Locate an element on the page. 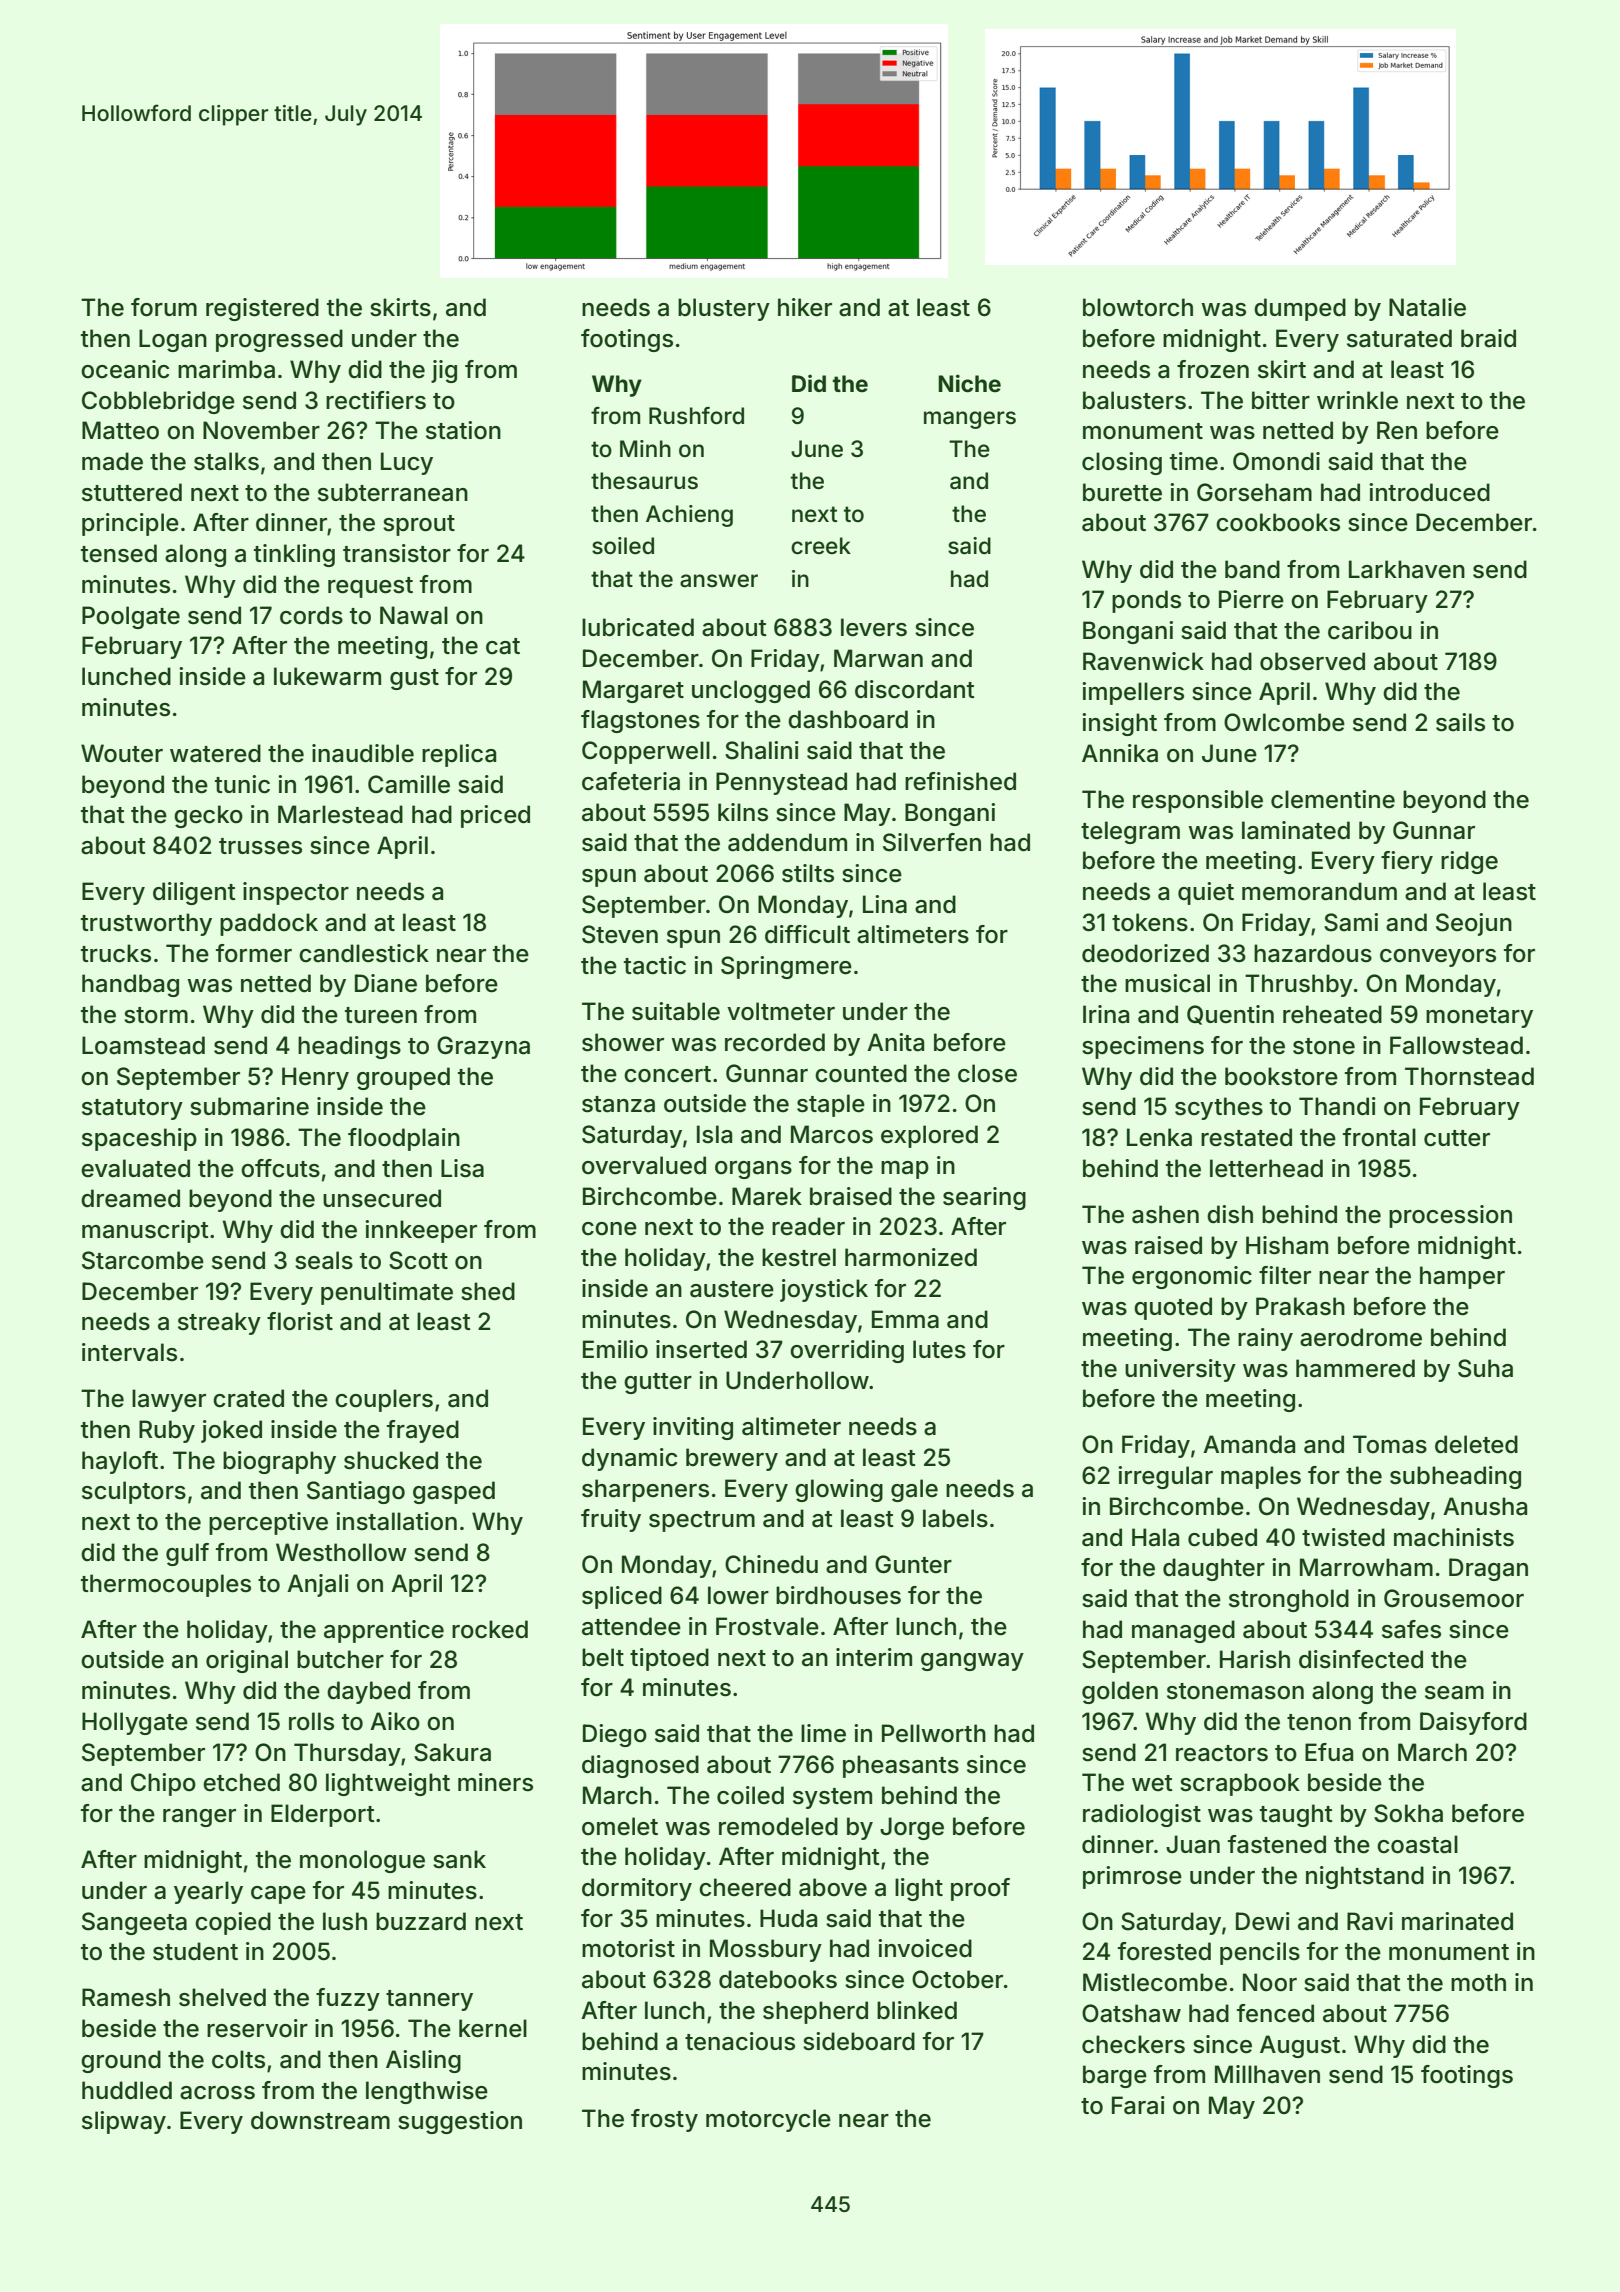  Marek is located at coordinates (767, 1196).
